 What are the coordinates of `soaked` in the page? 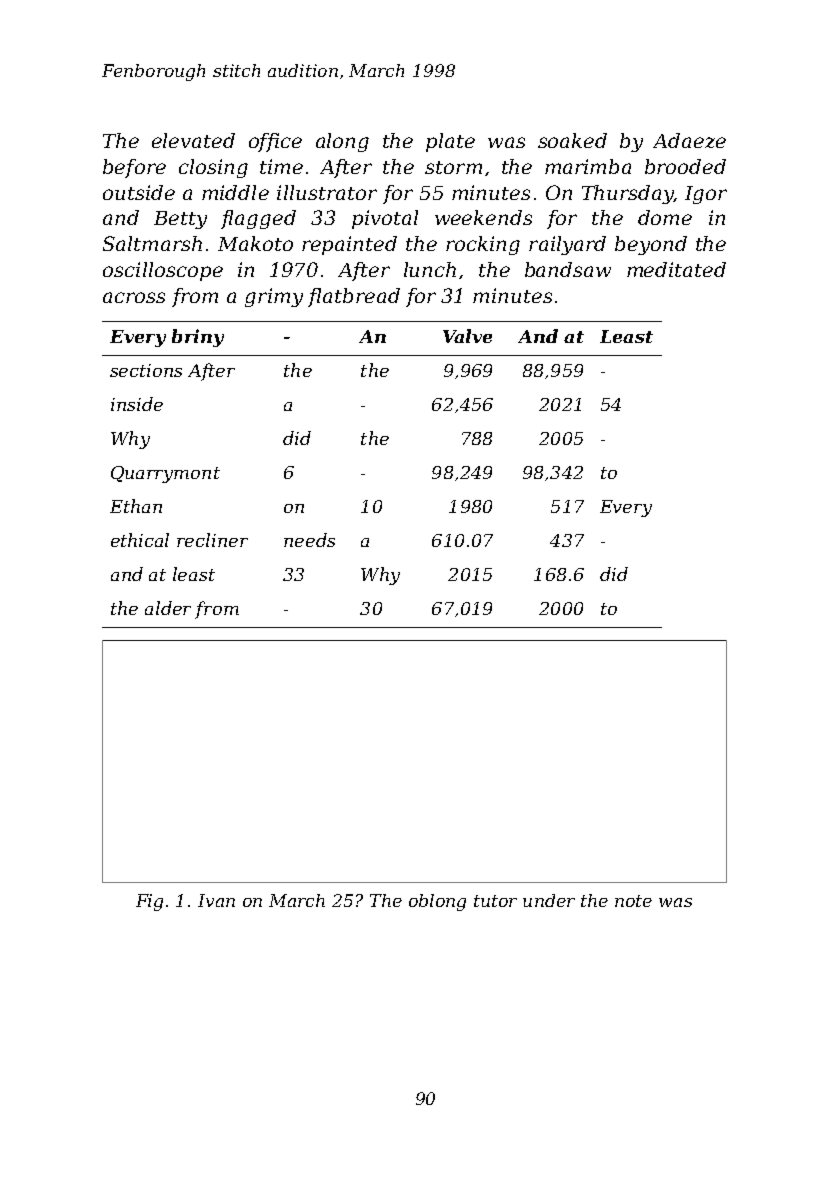 It's located at (572, 140).
